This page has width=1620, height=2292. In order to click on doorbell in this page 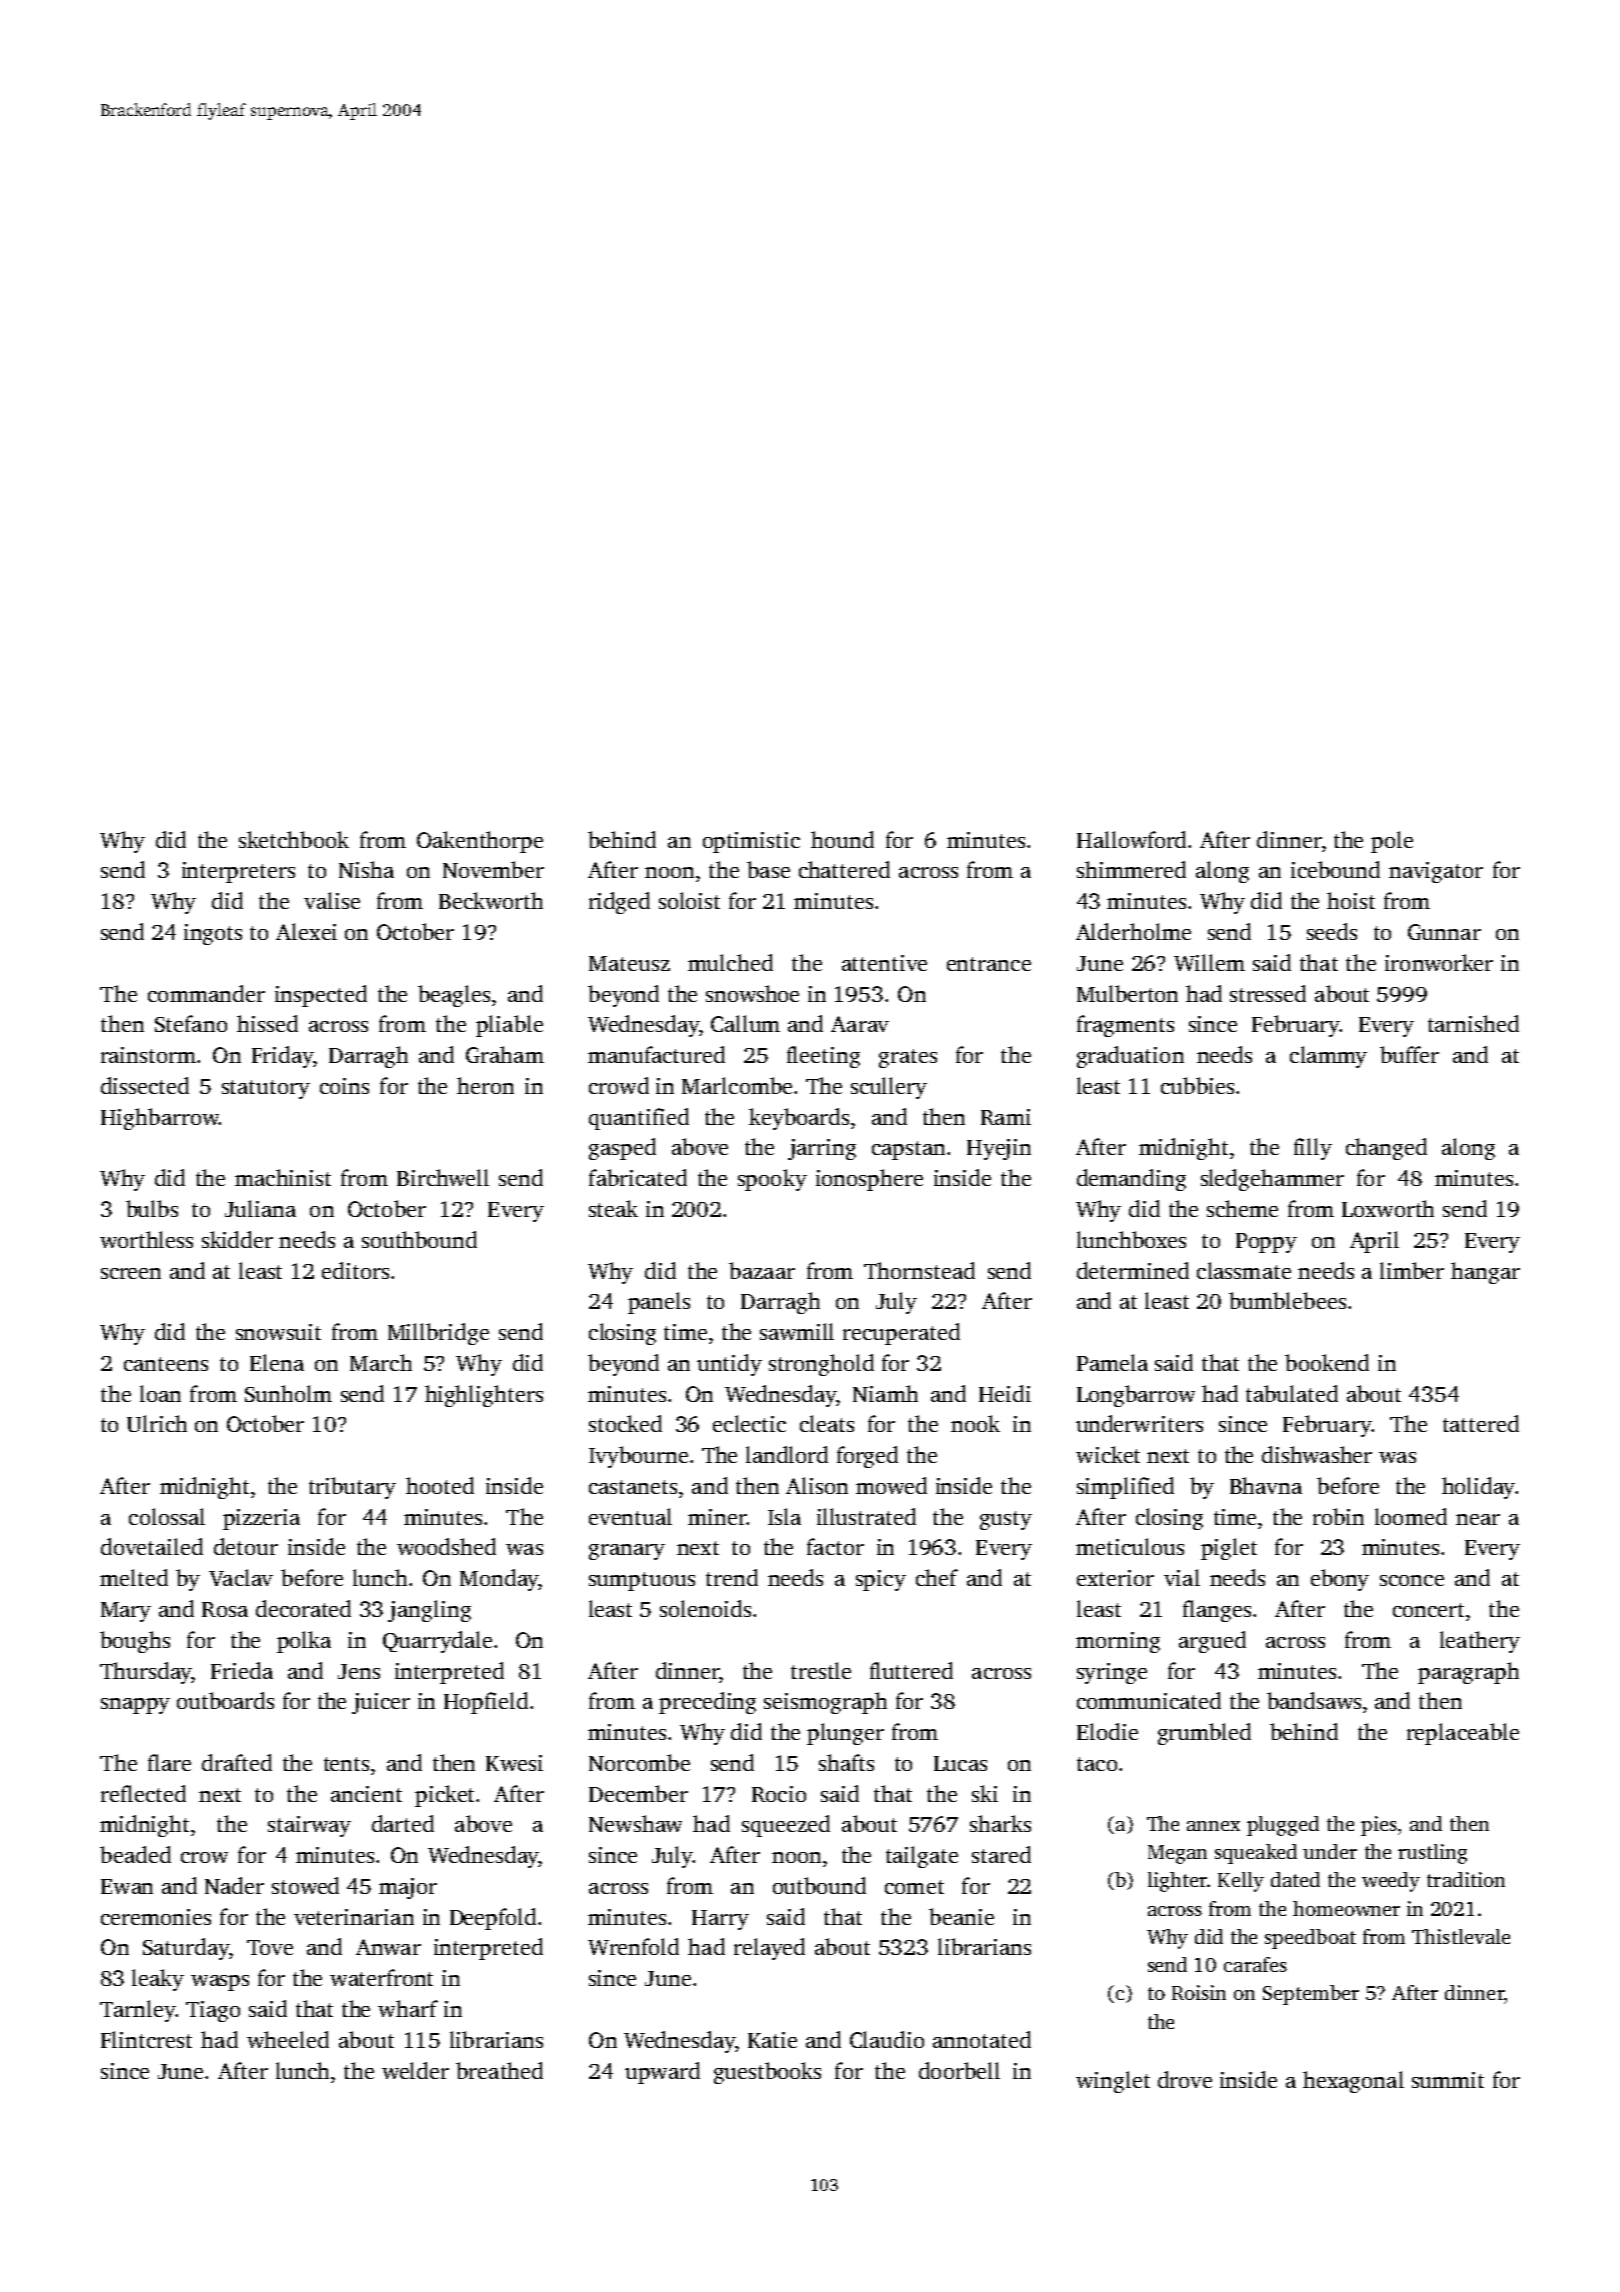, I will do `click(959, 2070)`.
